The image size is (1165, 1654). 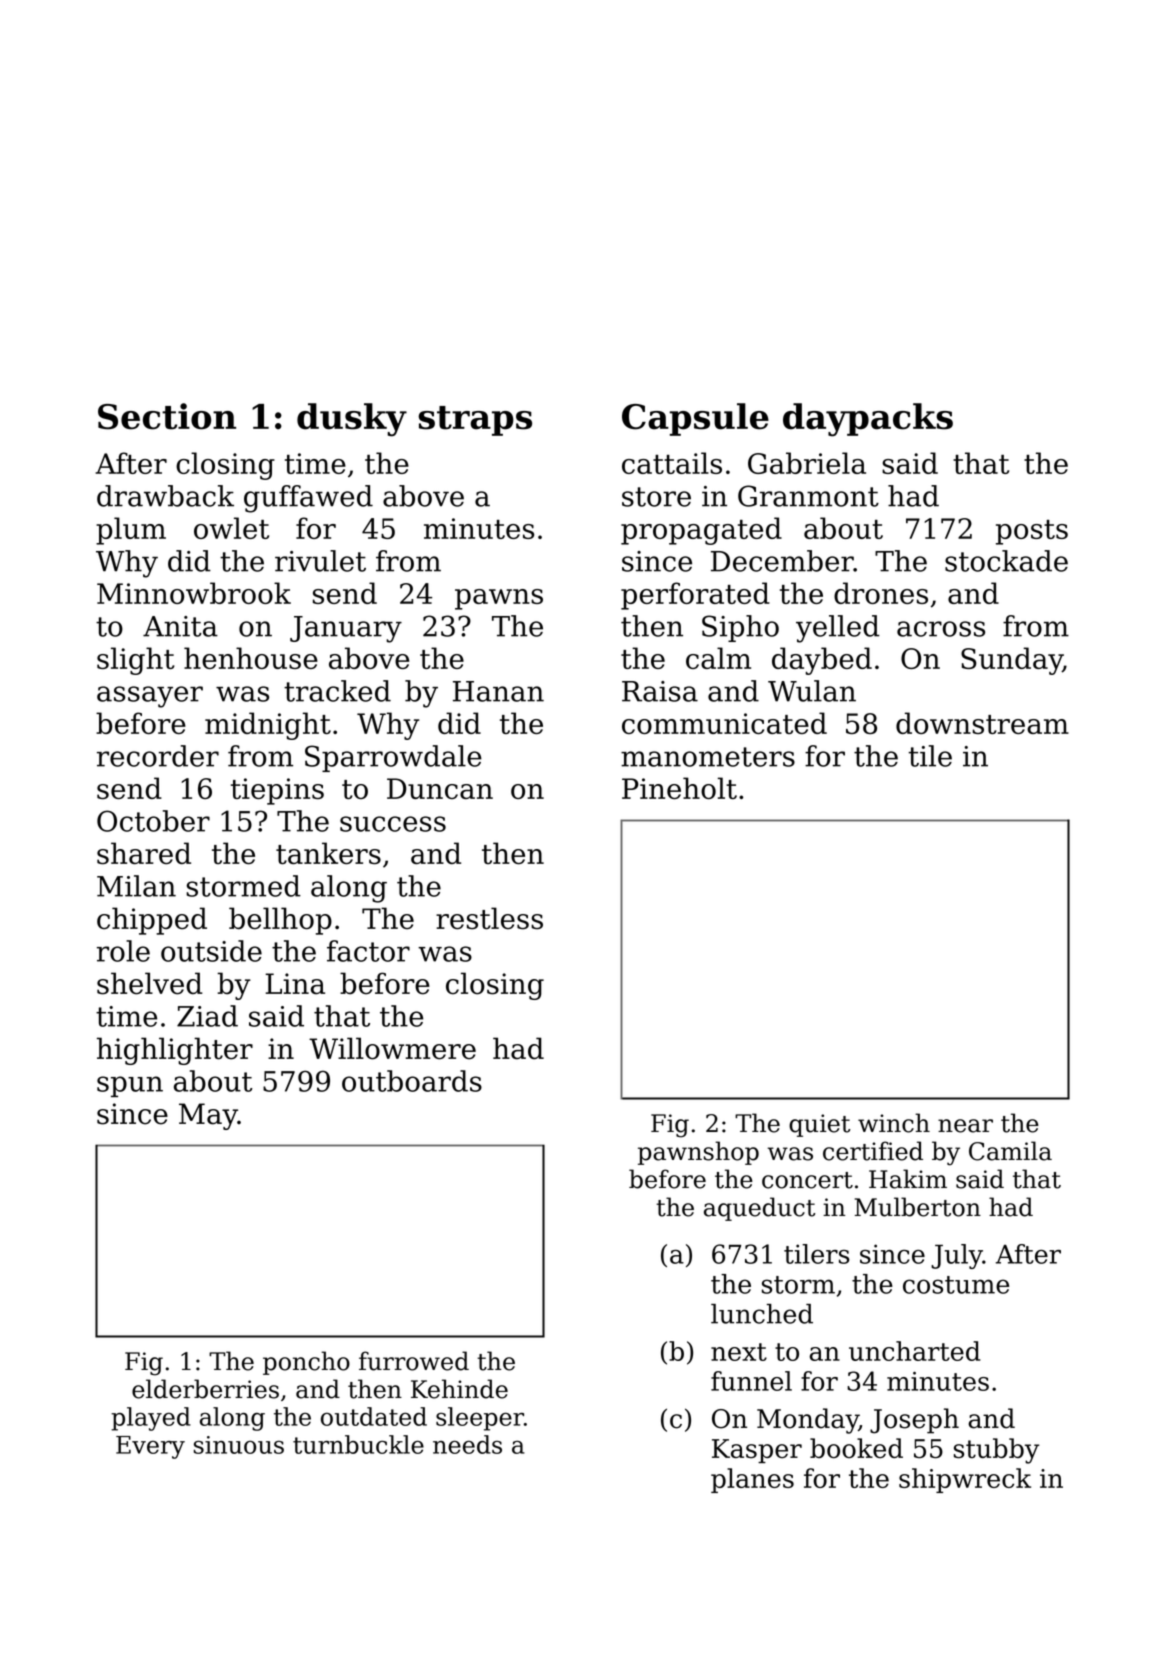 What do you see at coordinates (277, 791) in the page?
I see `tiepins` at bounding box center [277, 791].
